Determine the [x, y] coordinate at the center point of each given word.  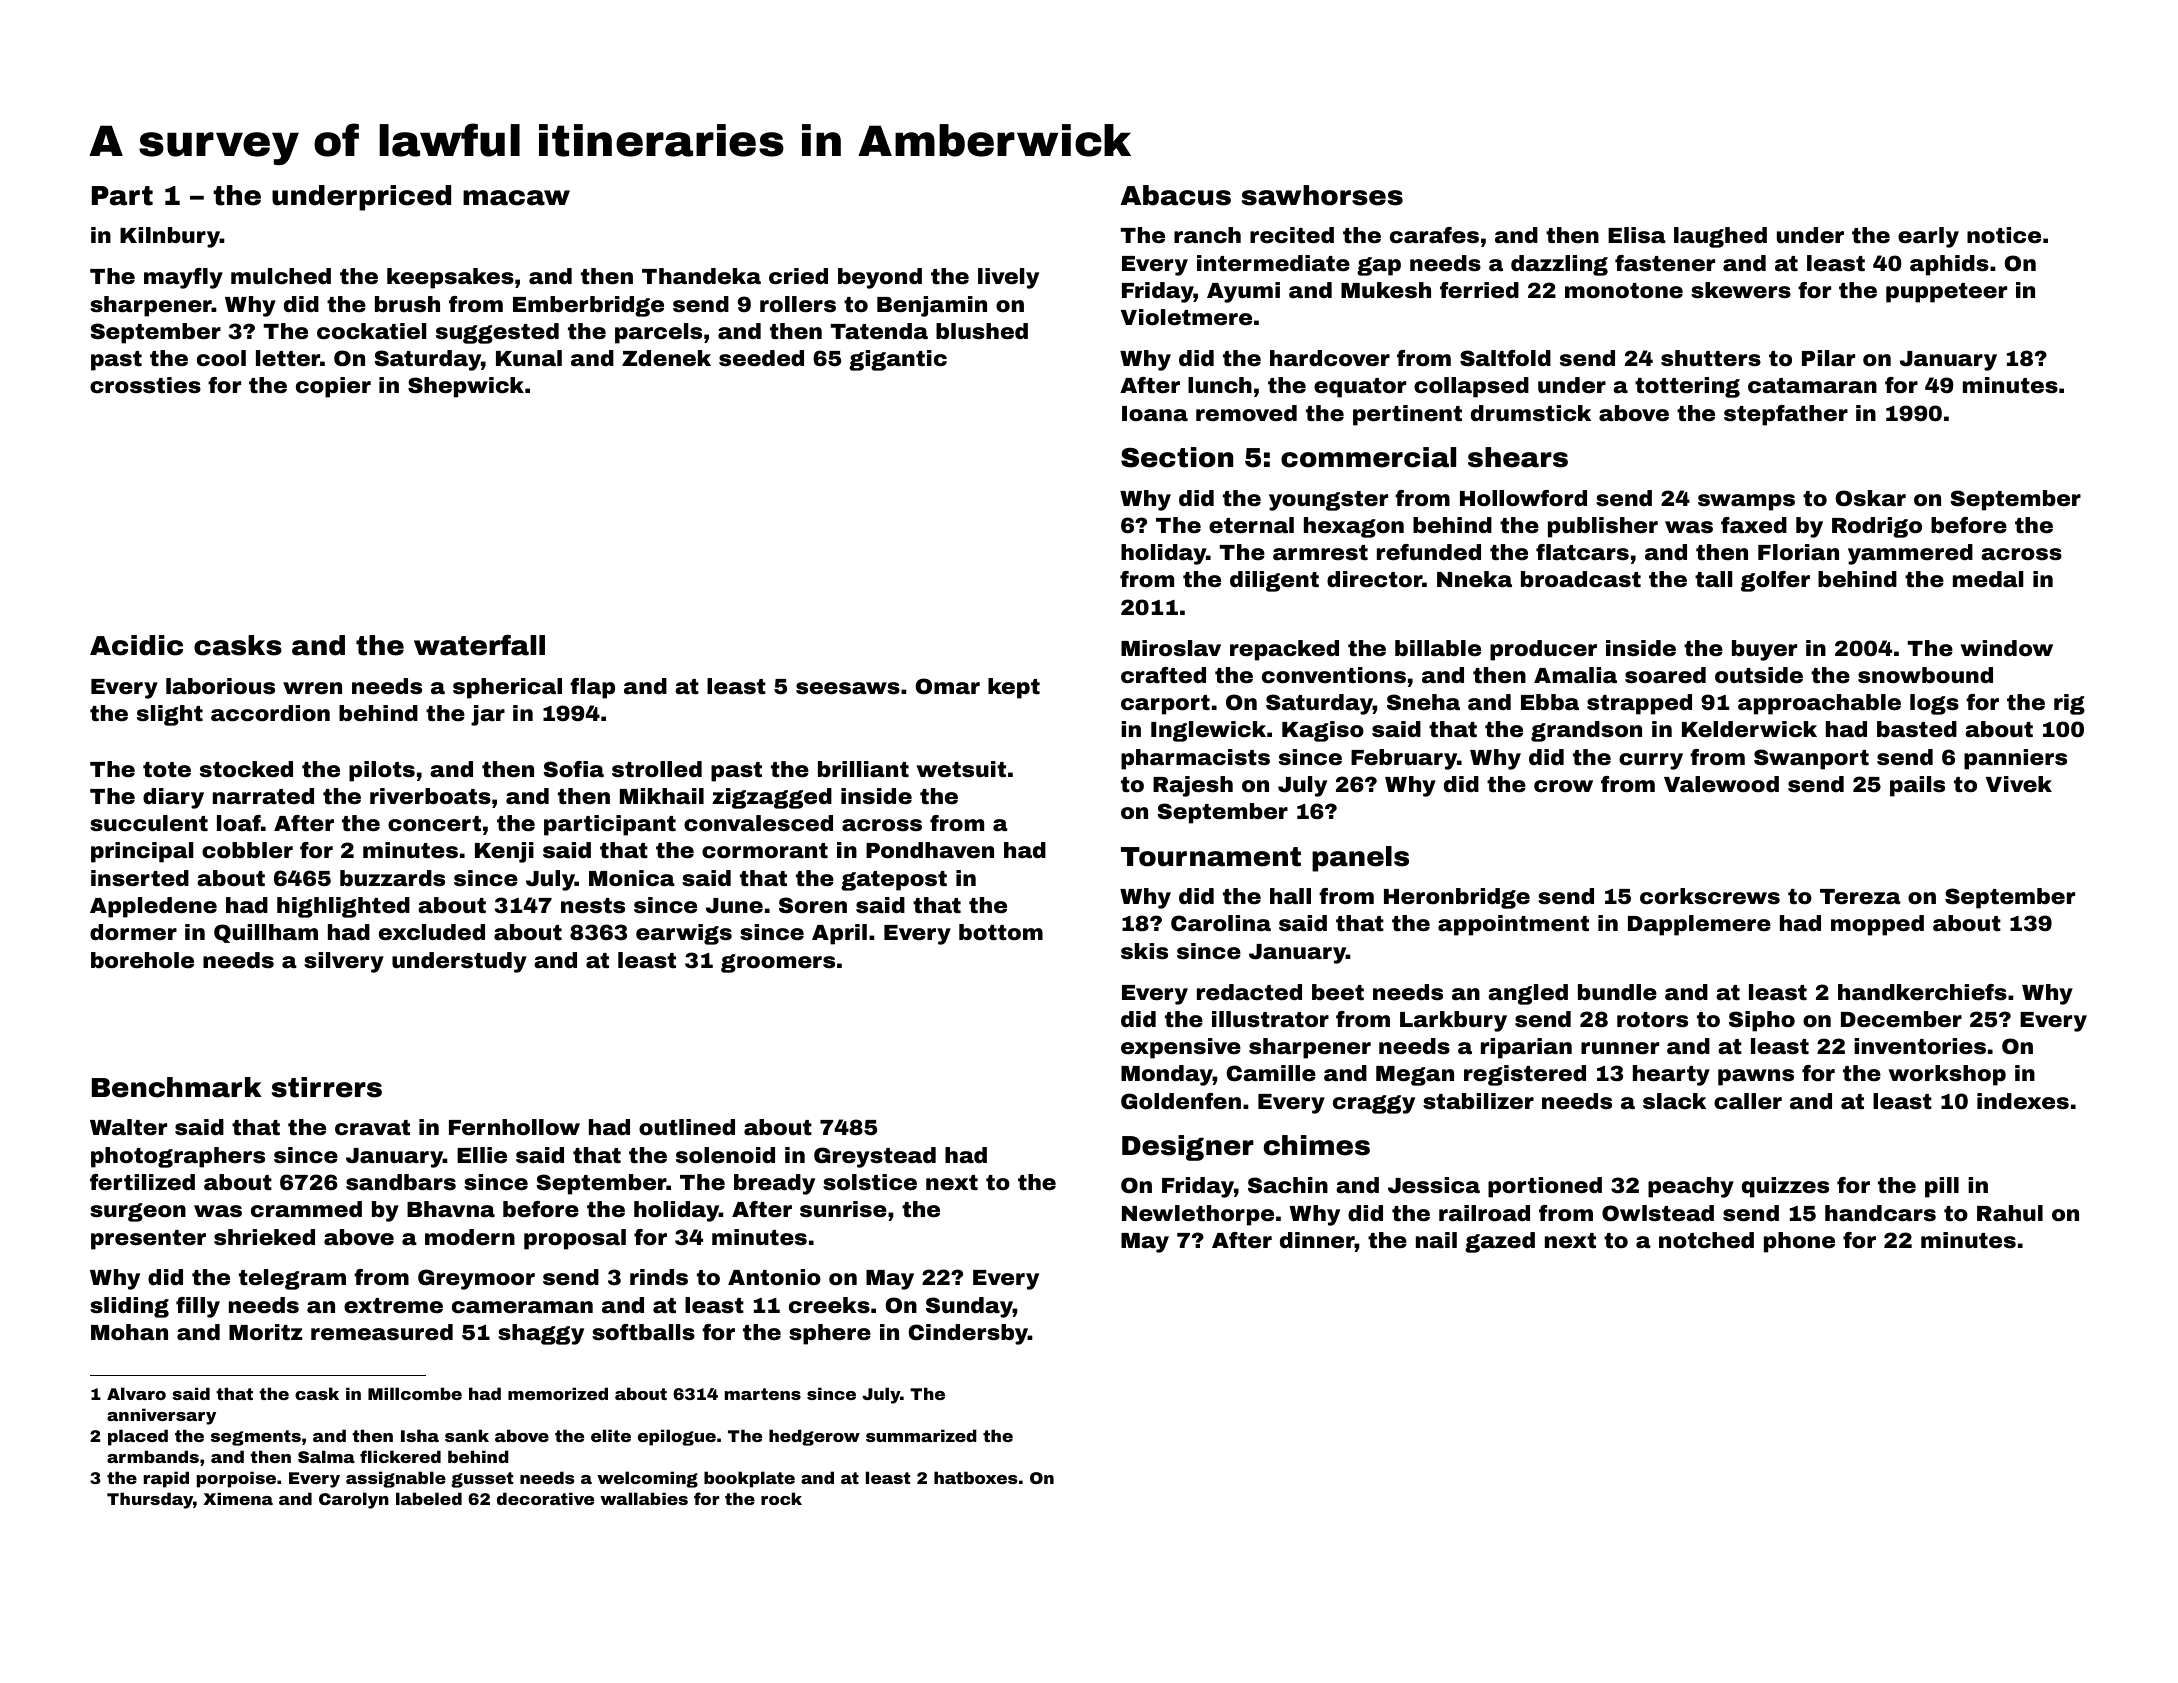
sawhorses [1322, 195]
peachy [1691, 1187]
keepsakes [450, 278]
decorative [545, 1498]
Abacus [1175, 195]
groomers [778, 963]
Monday [1167, 1075]
